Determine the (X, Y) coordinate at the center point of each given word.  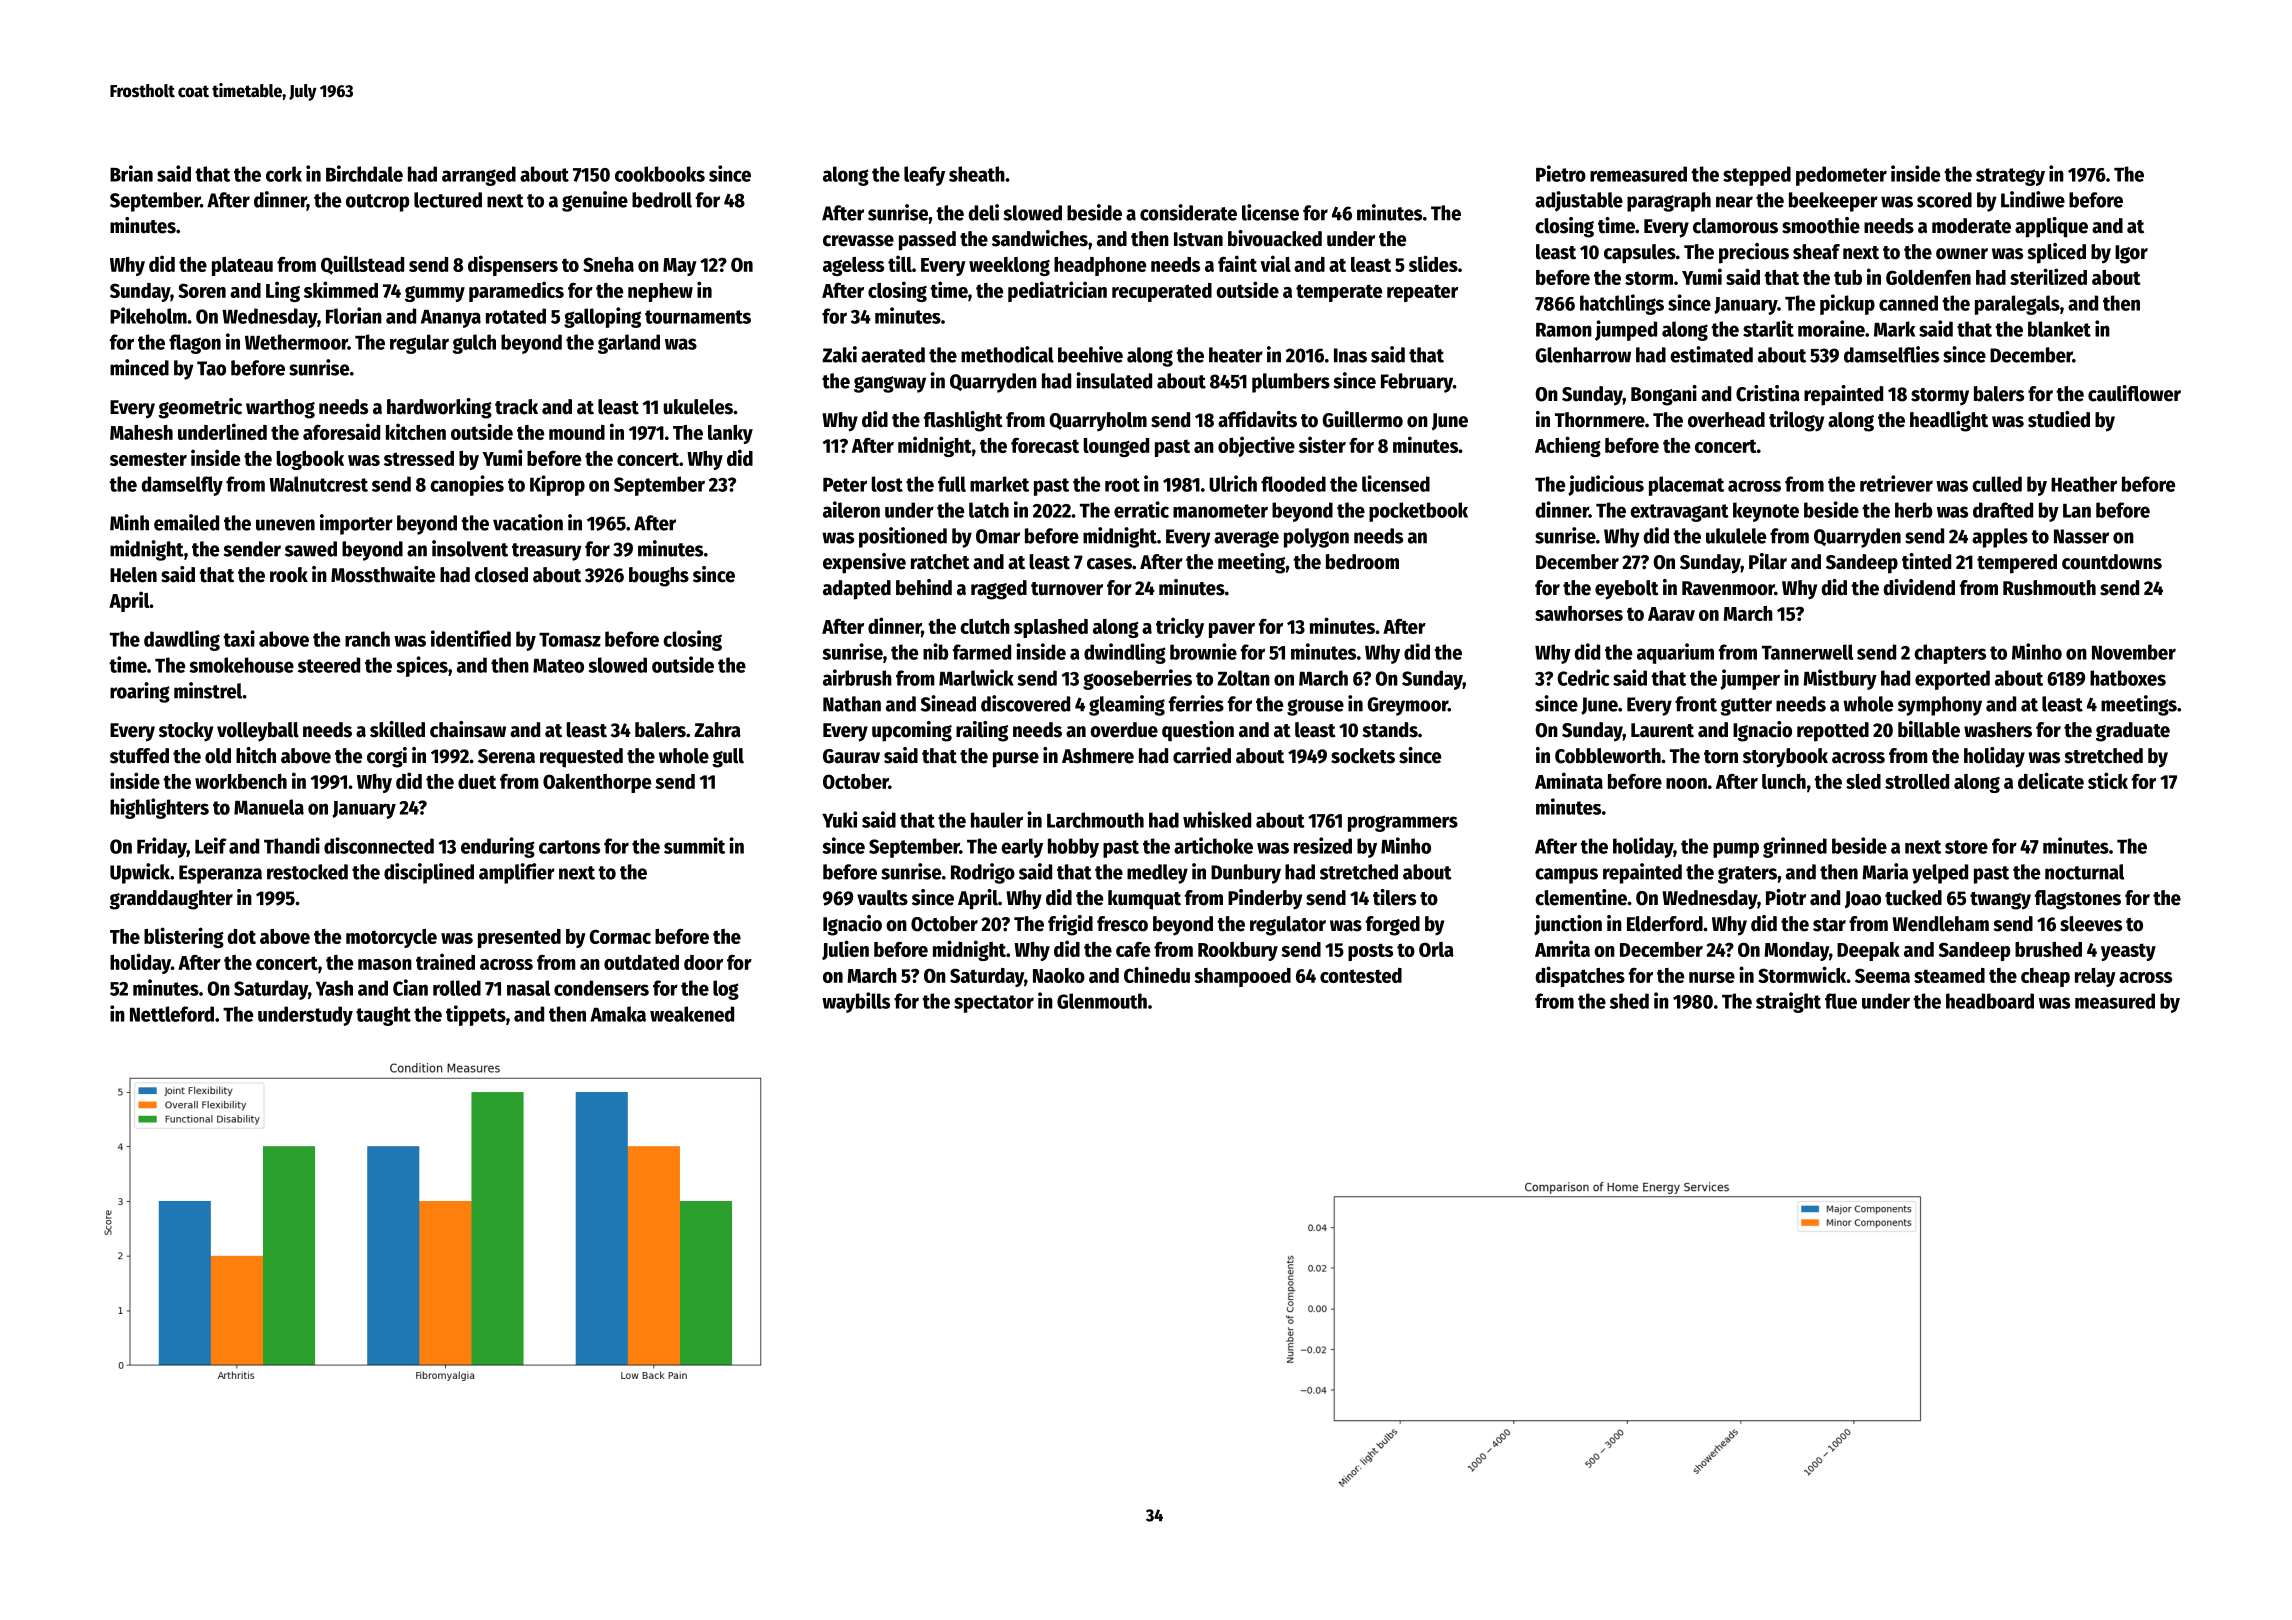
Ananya (451, 319)
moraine (1831, 328)
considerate (1188, 212)
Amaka (618, 1014)
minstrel (208, 690)
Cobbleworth (1608, 756)
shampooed (1242, 977)
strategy (2010, 177)
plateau (242, 266)
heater (1236, 355)
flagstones (2078, 900)
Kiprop (557, 485)
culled (1997, 484)
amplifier (517, 873)
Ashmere (1098, 756)
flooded (1293, 484)
